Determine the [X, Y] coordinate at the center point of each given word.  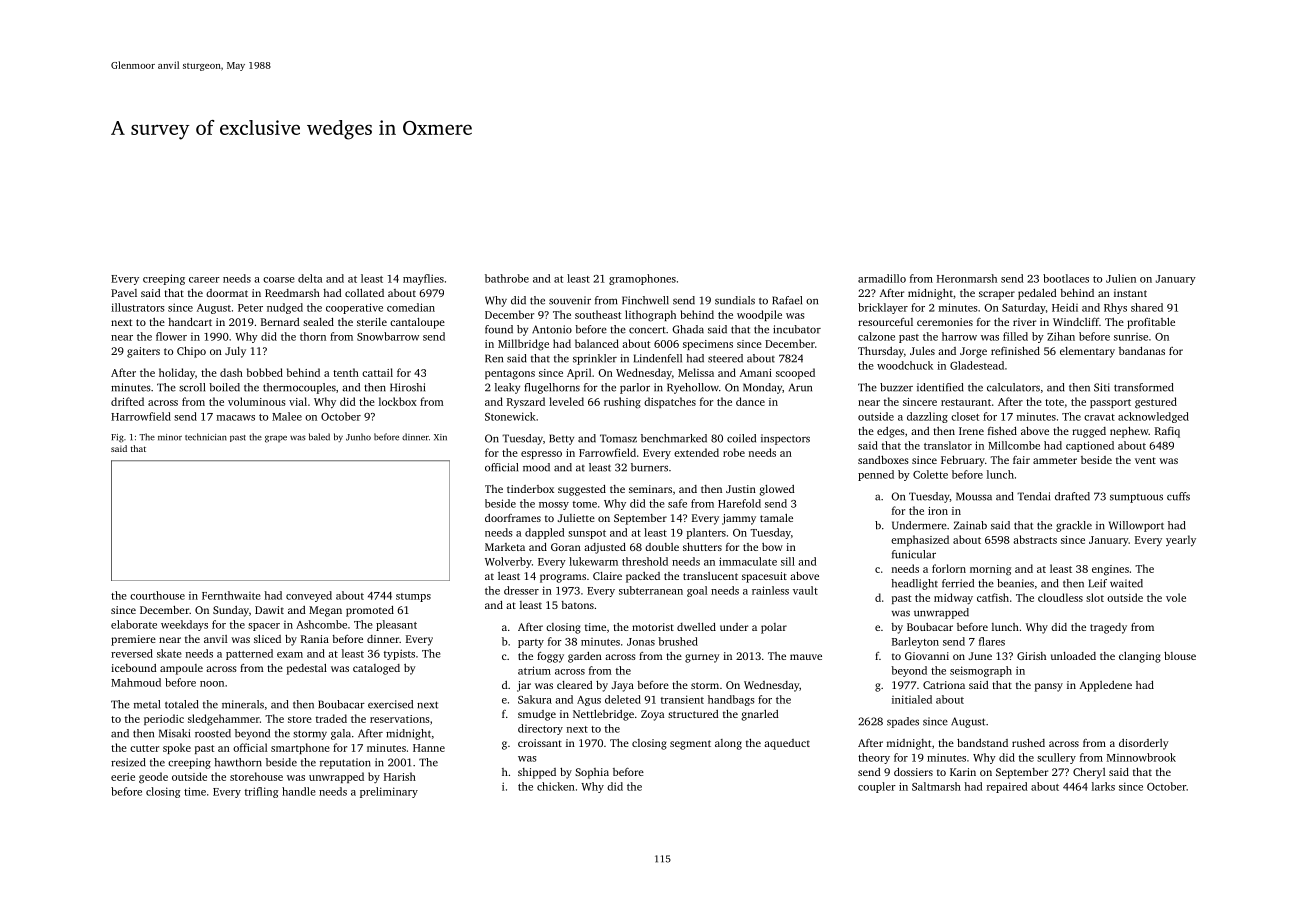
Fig [117, 438]
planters [706, 533]
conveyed [309, 596]
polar [774, 628]
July [235, 352]
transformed [1144, 387]
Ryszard [526, 403]
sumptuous [1136, 498]
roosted [213, 733]
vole [1176, 597]
